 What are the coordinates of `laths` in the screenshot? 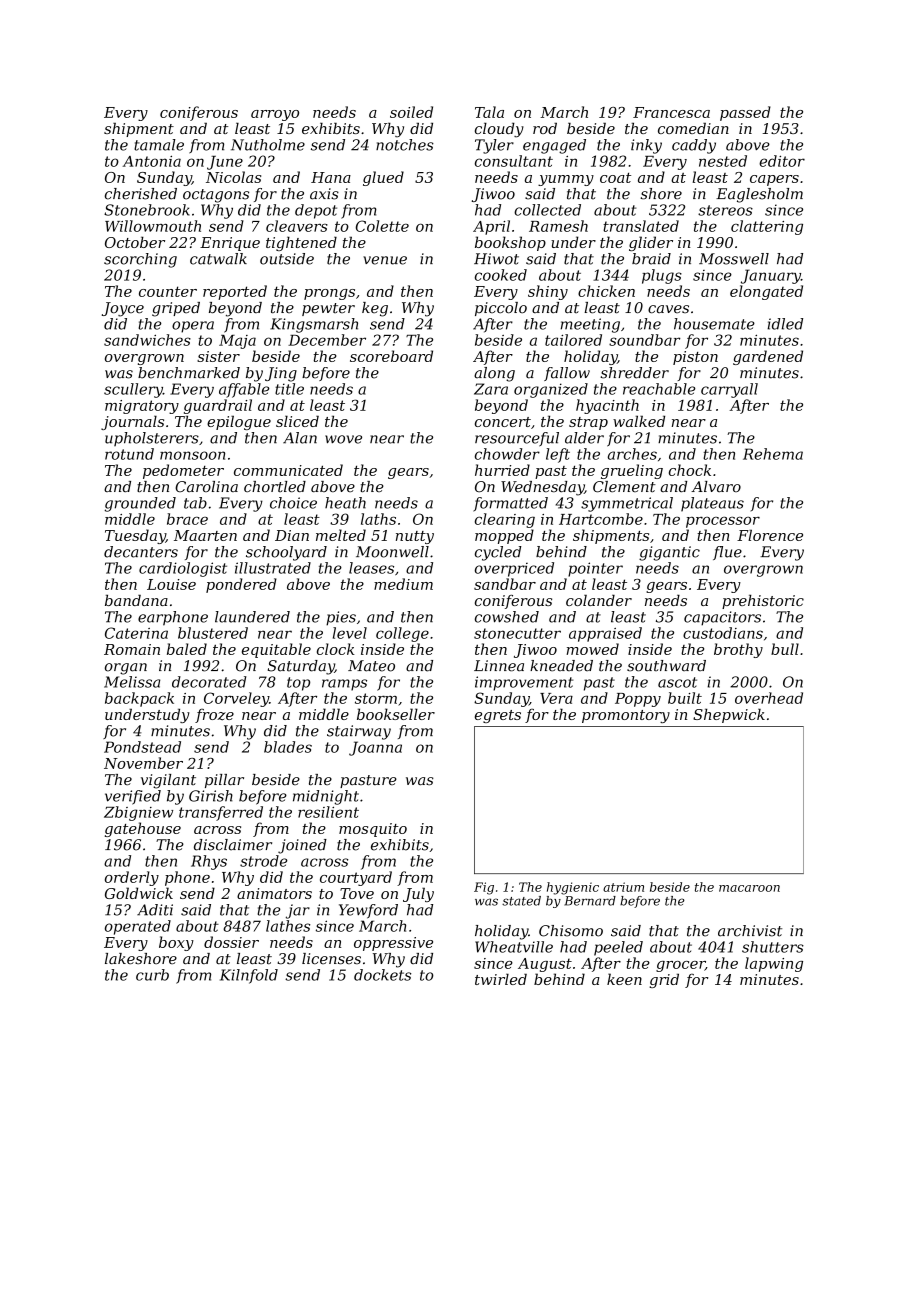 It's located at (378, 519).
